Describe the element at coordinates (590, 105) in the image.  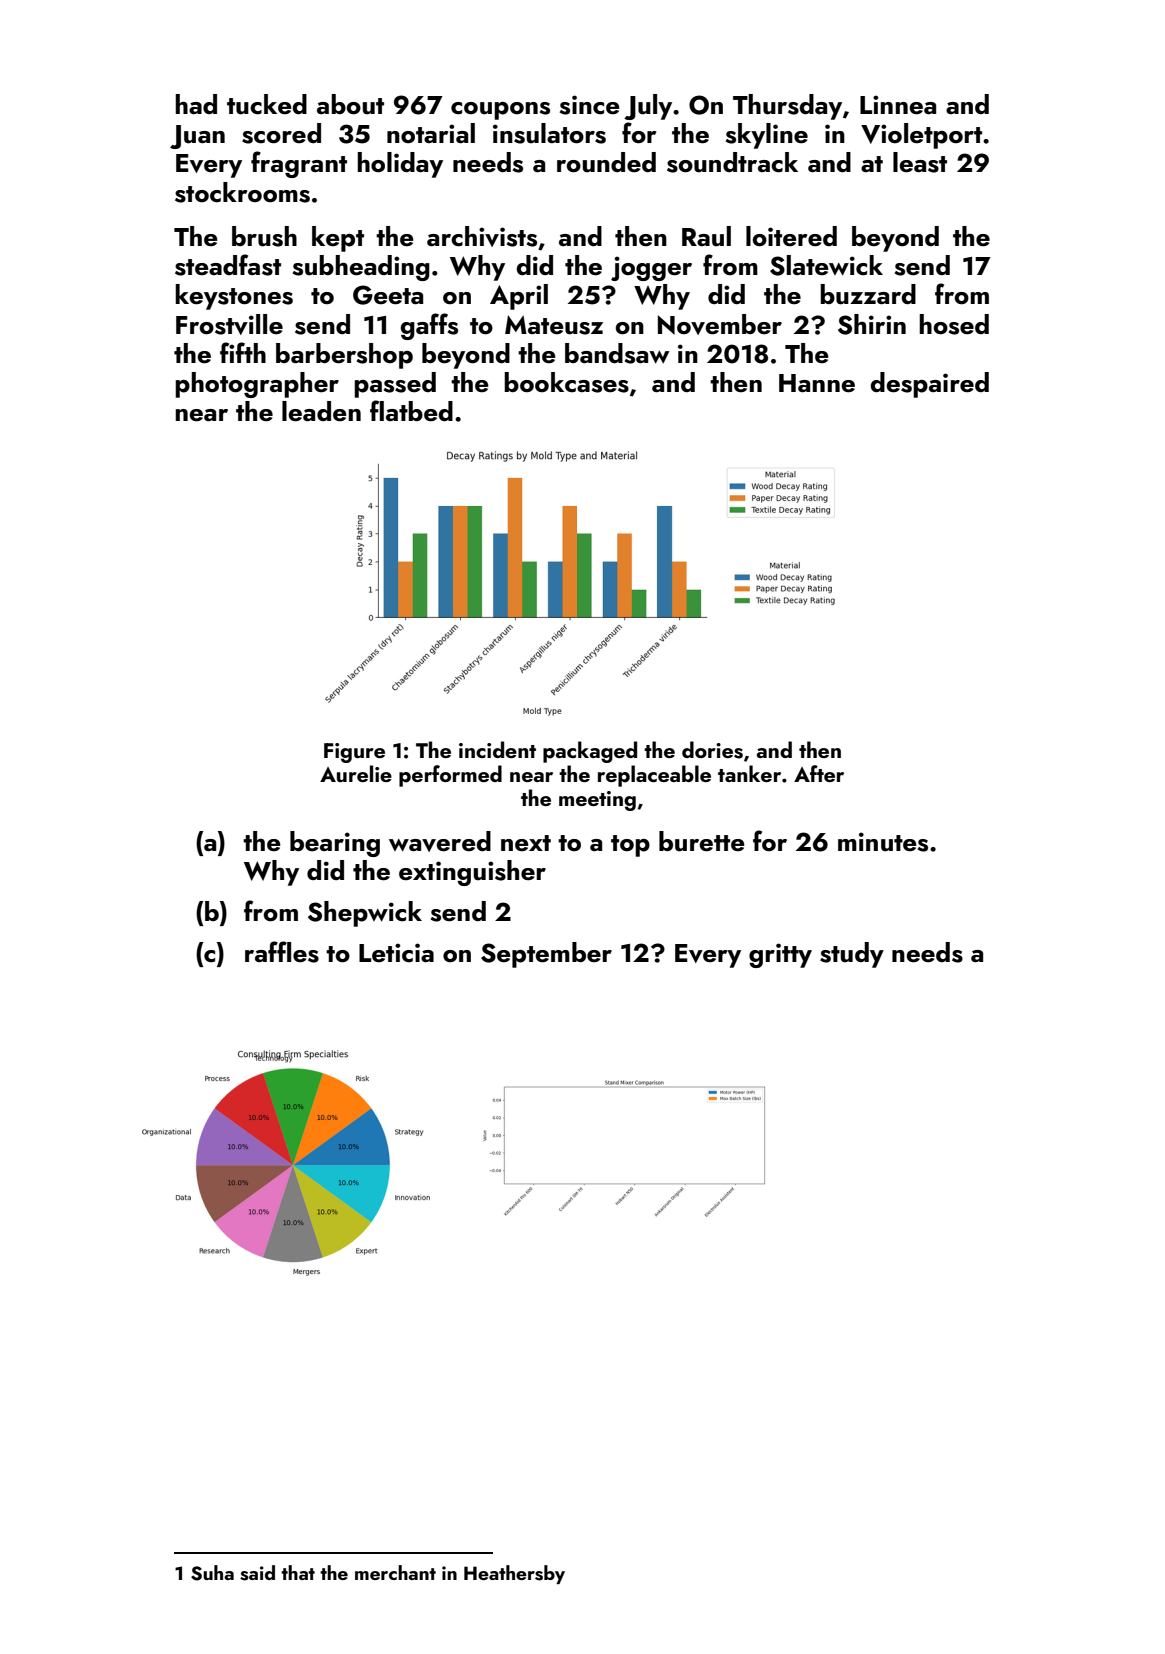
I see `since` at that location.
